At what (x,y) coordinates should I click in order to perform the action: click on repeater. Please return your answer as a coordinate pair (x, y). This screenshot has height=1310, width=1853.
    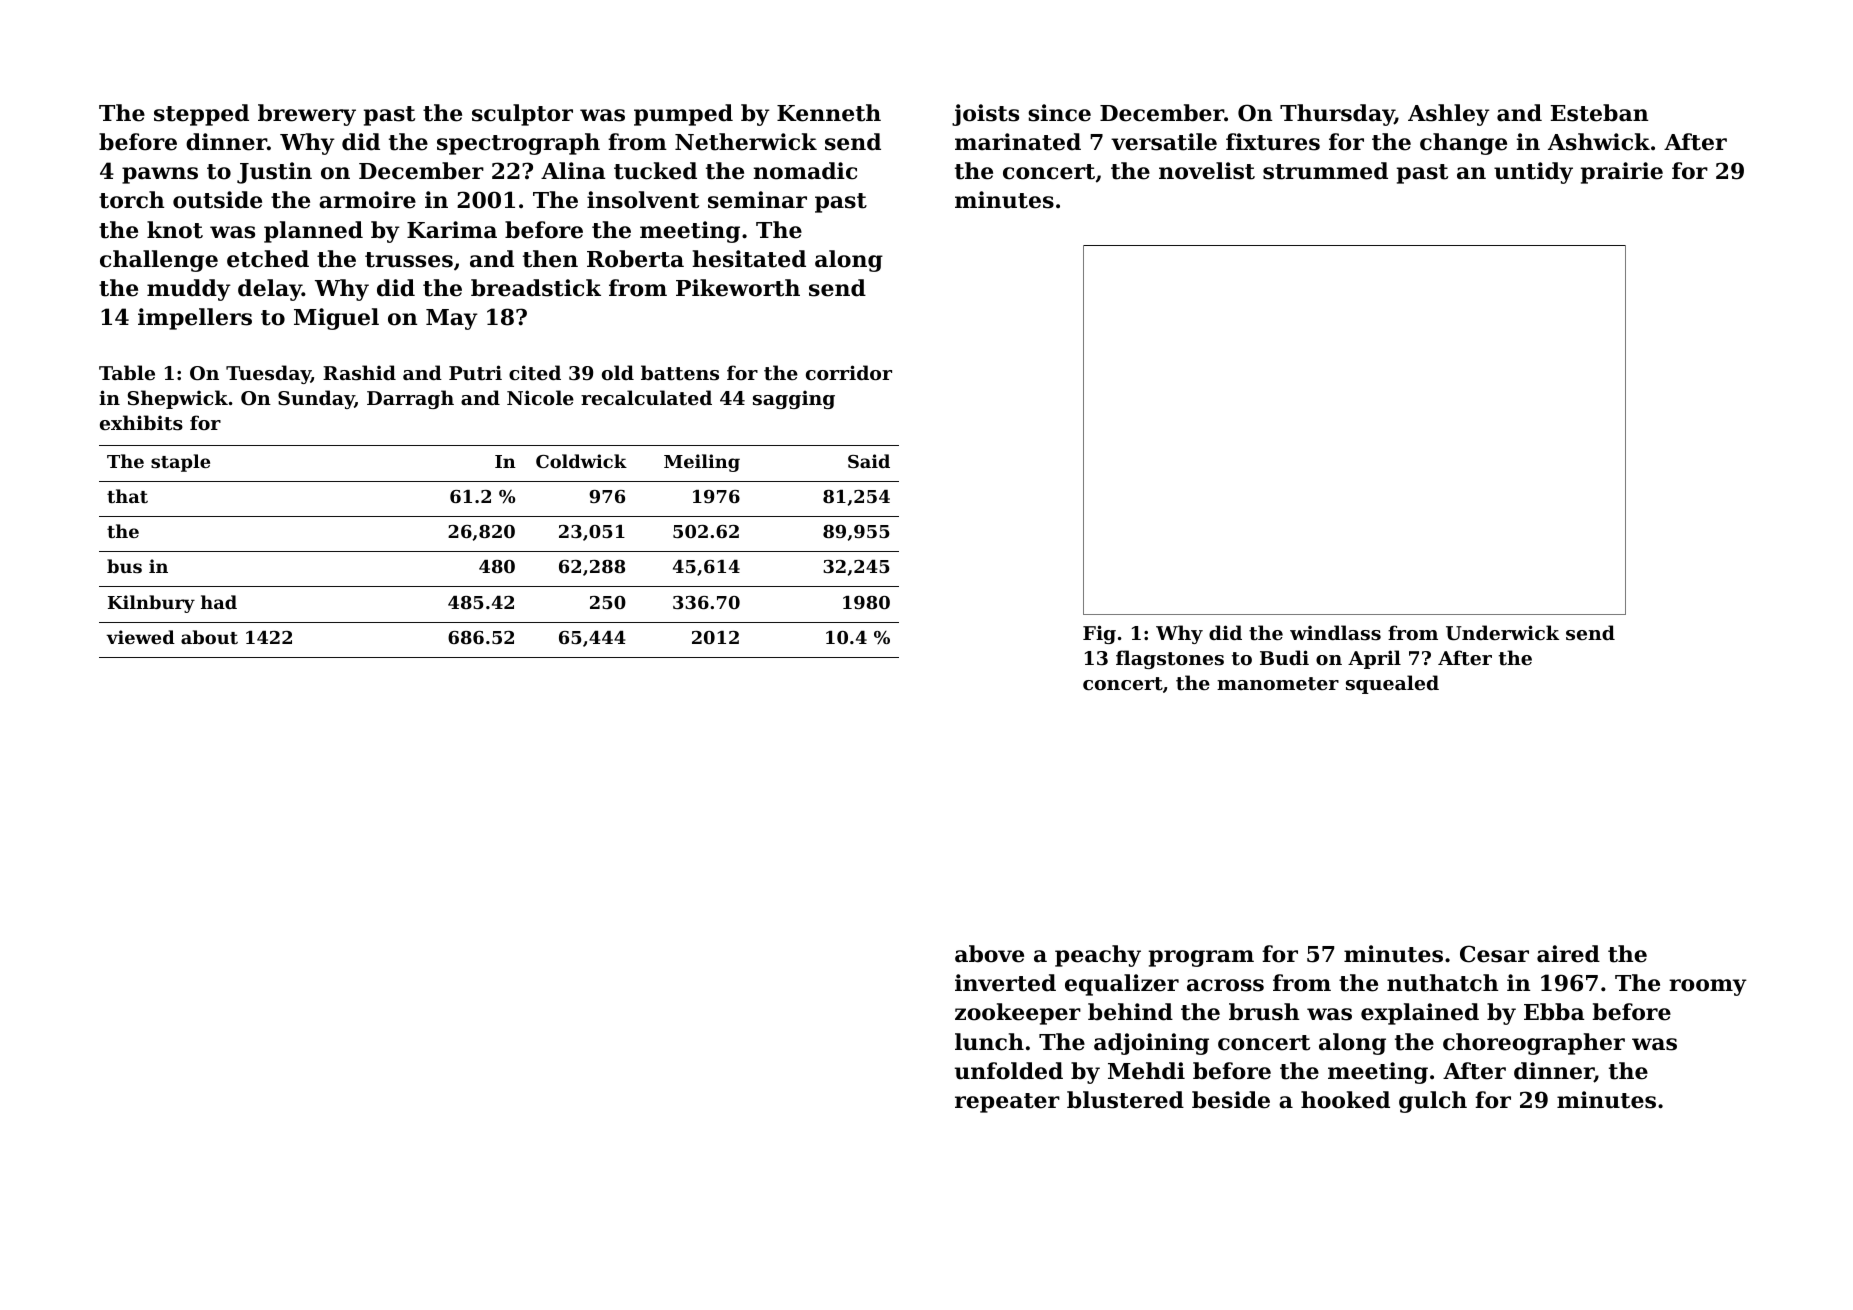
    Looking at the image, I should click on (1007, 1103).
